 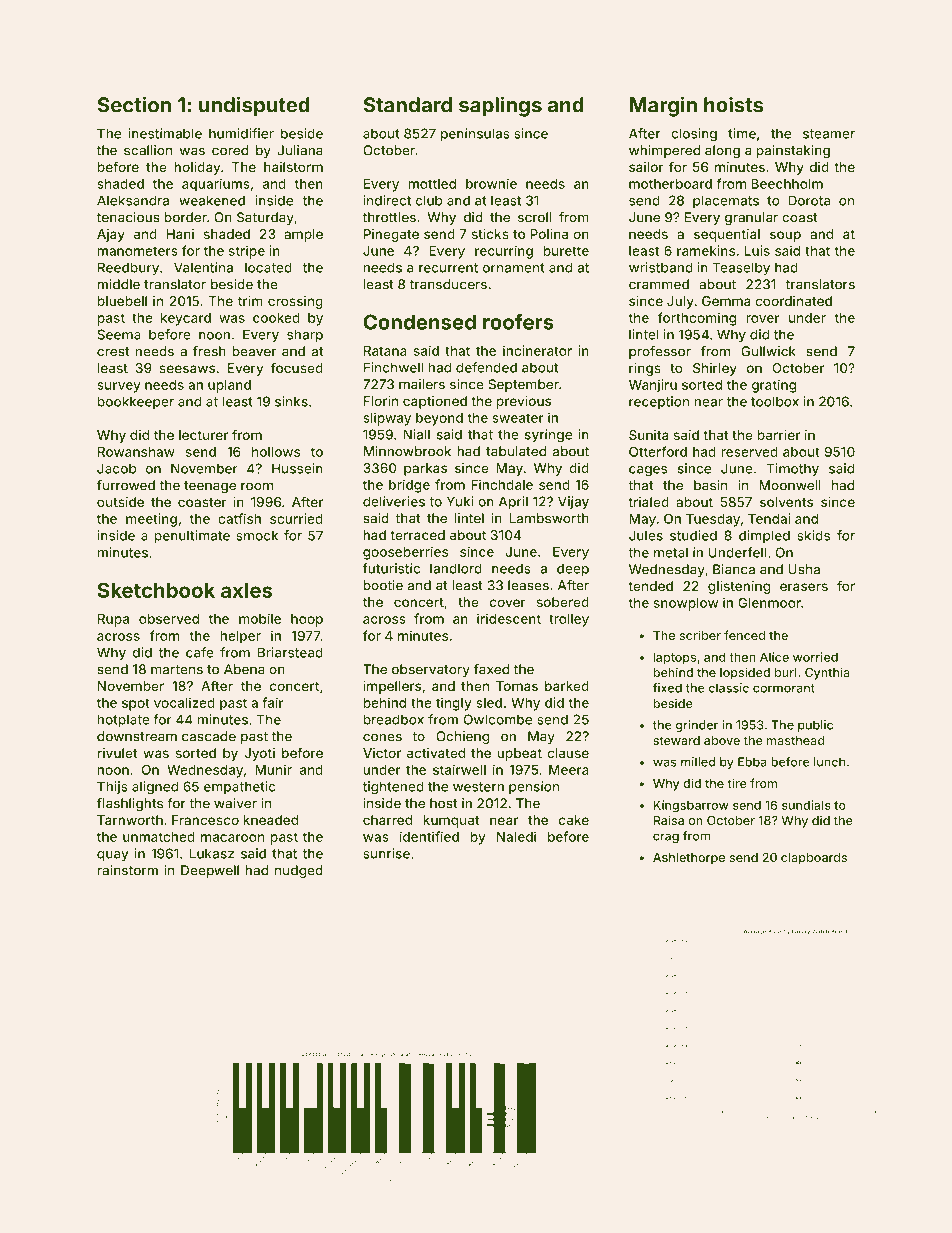 I want to click on Juliana, so click(x=300, y=150).
